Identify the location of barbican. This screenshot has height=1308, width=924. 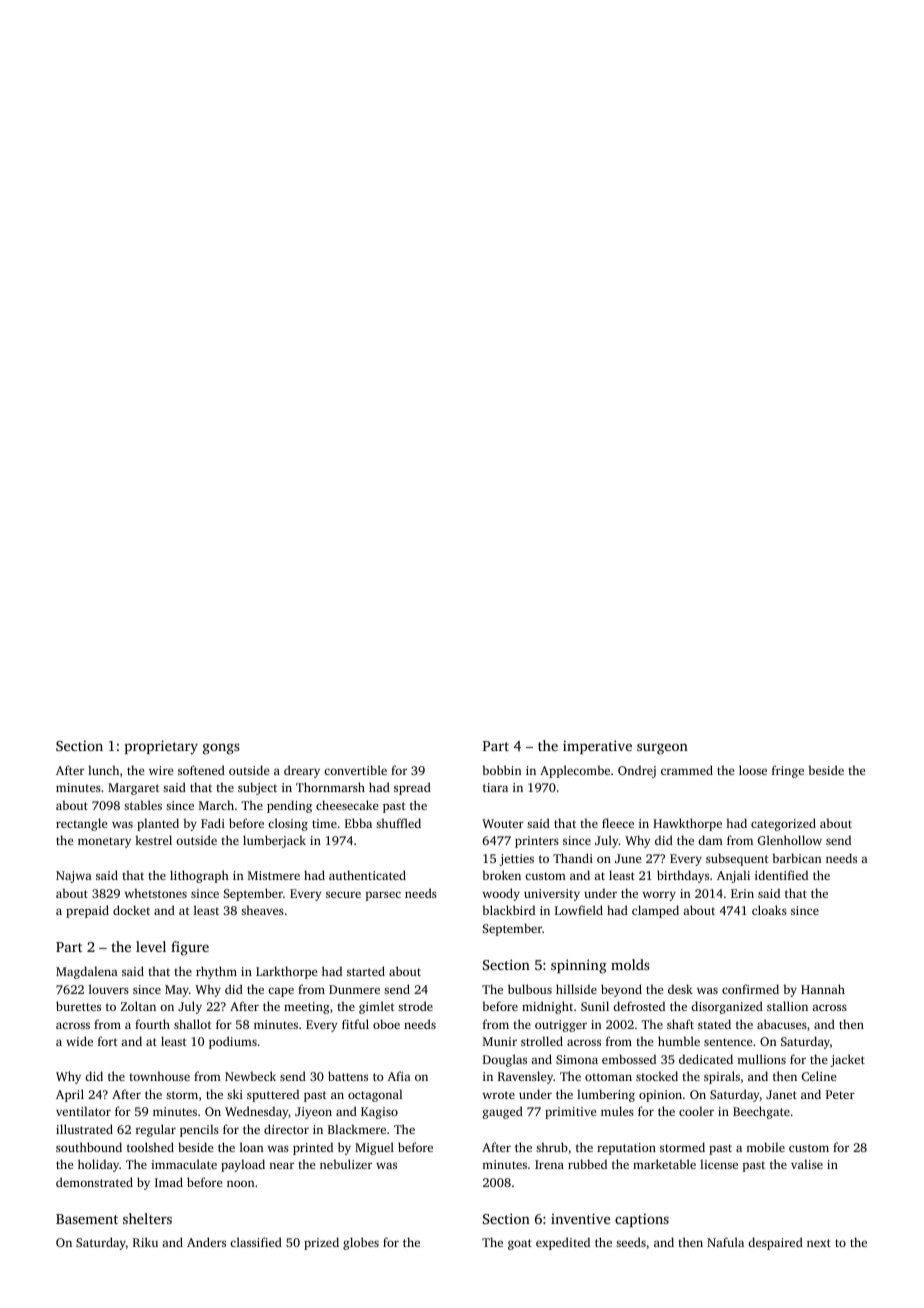
(797, 858).
